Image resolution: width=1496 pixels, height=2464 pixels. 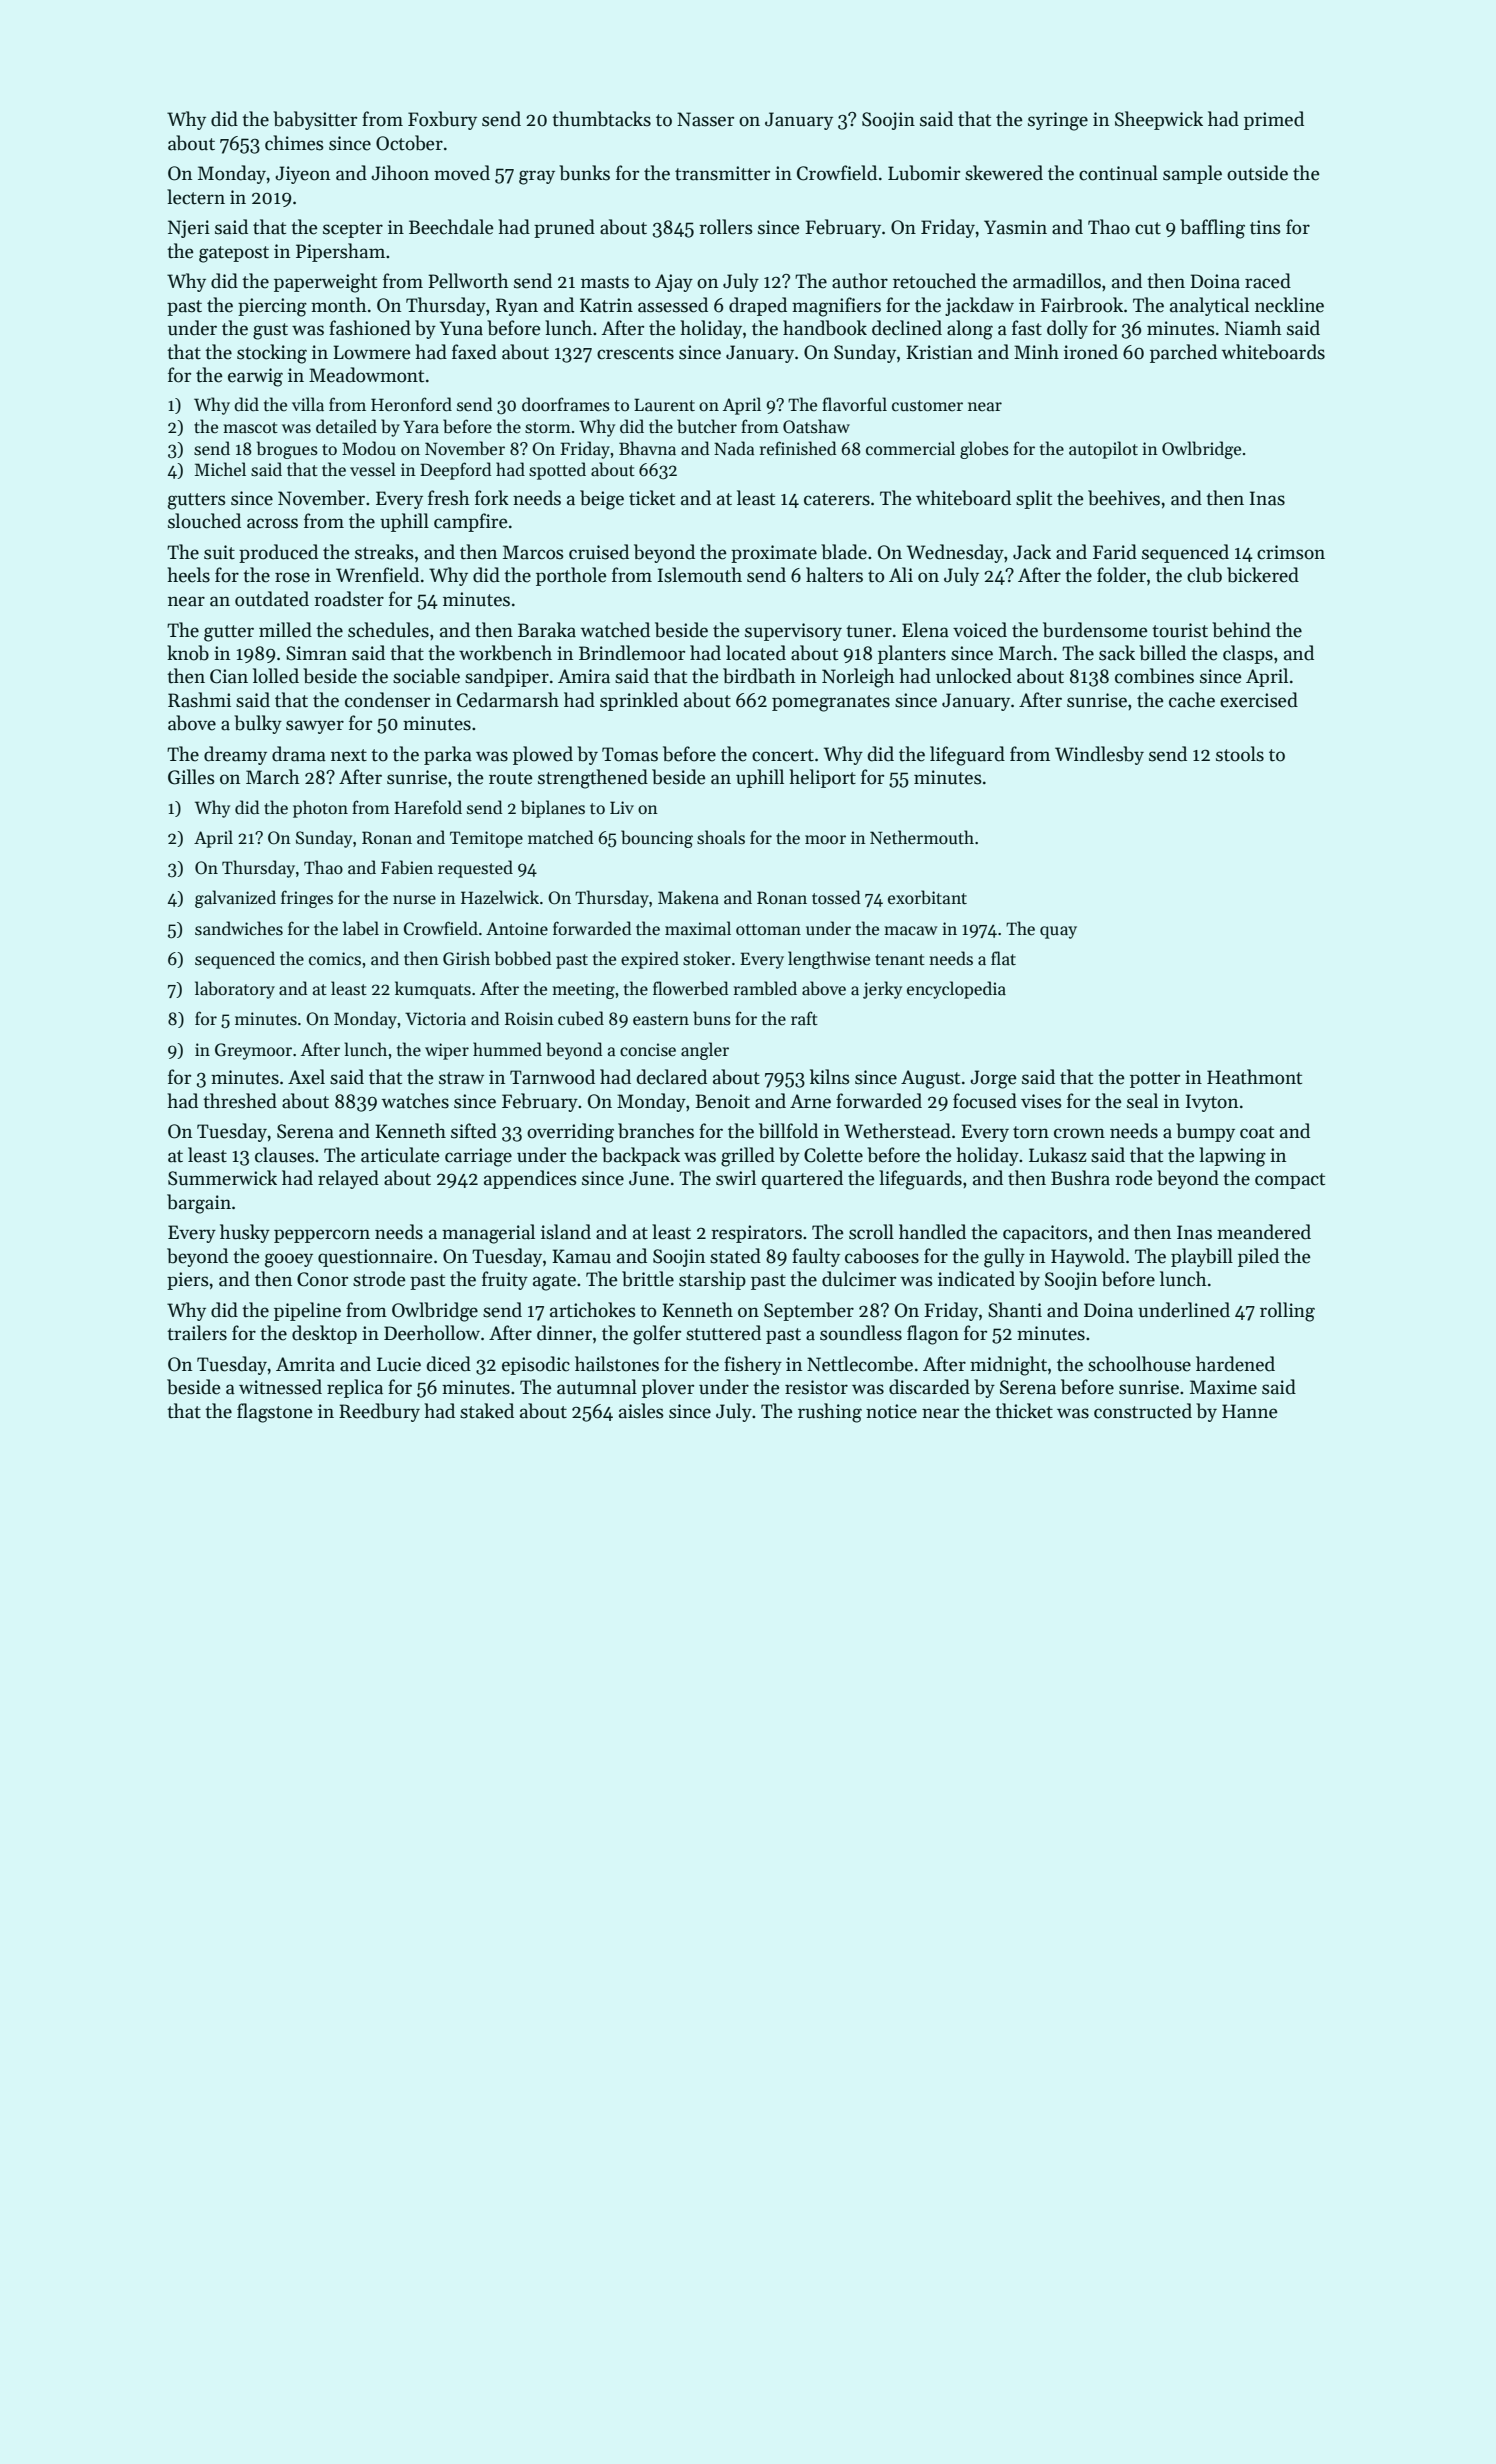 I want to click on thumbtacks, so click(x=601, y=119).
